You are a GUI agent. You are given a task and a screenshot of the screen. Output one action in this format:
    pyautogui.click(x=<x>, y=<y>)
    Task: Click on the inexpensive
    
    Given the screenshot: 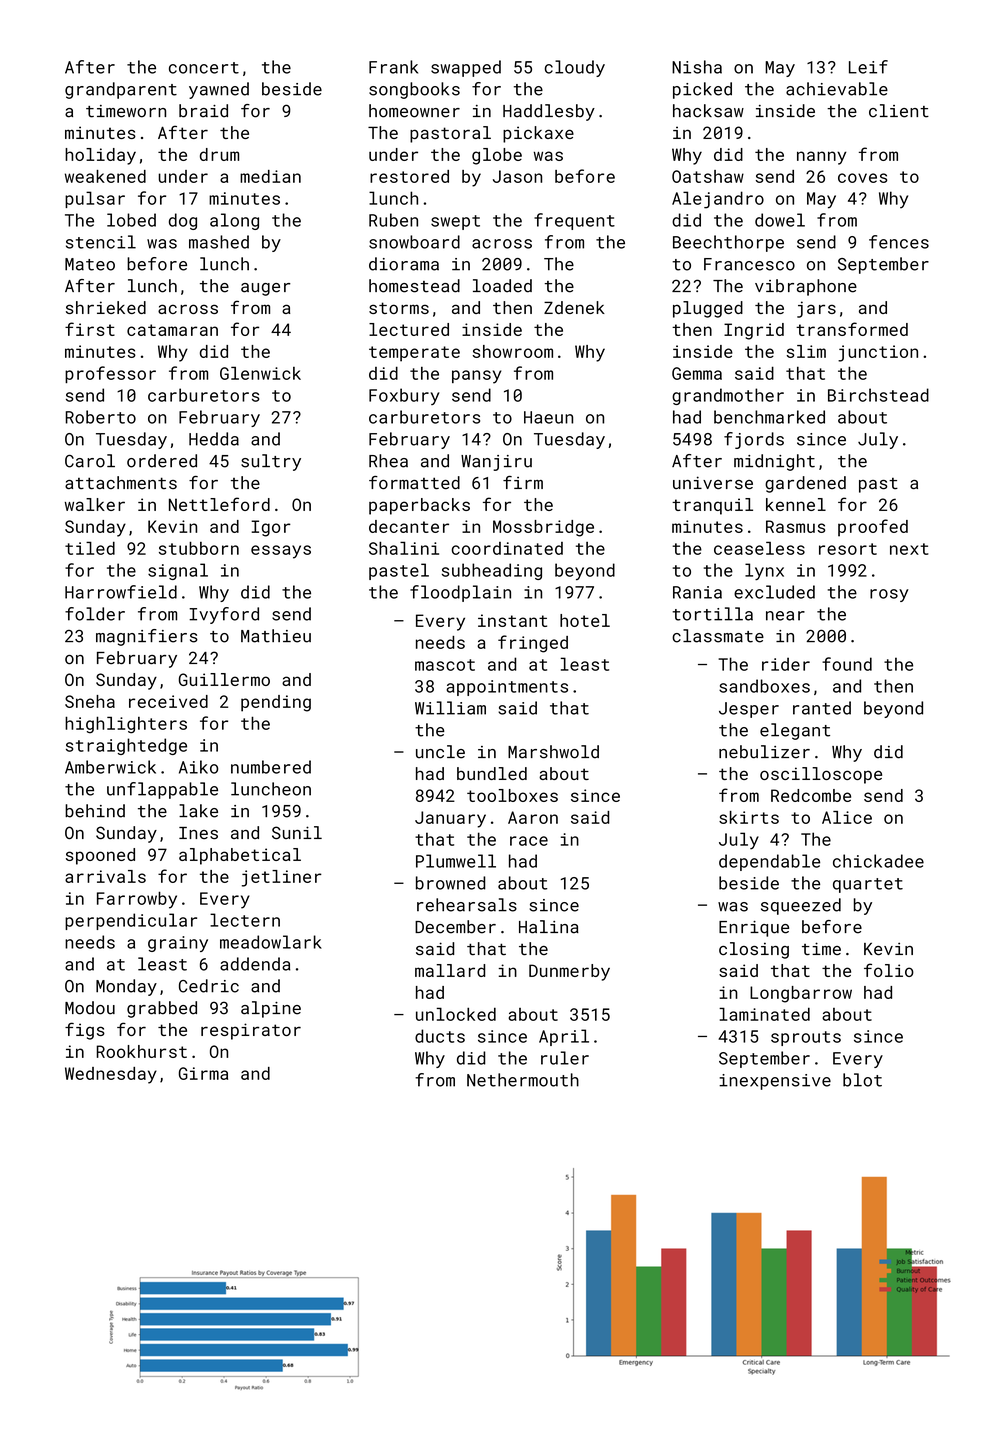 What is the action you would take?
    pyautogui.click(x=775, y=1082)
